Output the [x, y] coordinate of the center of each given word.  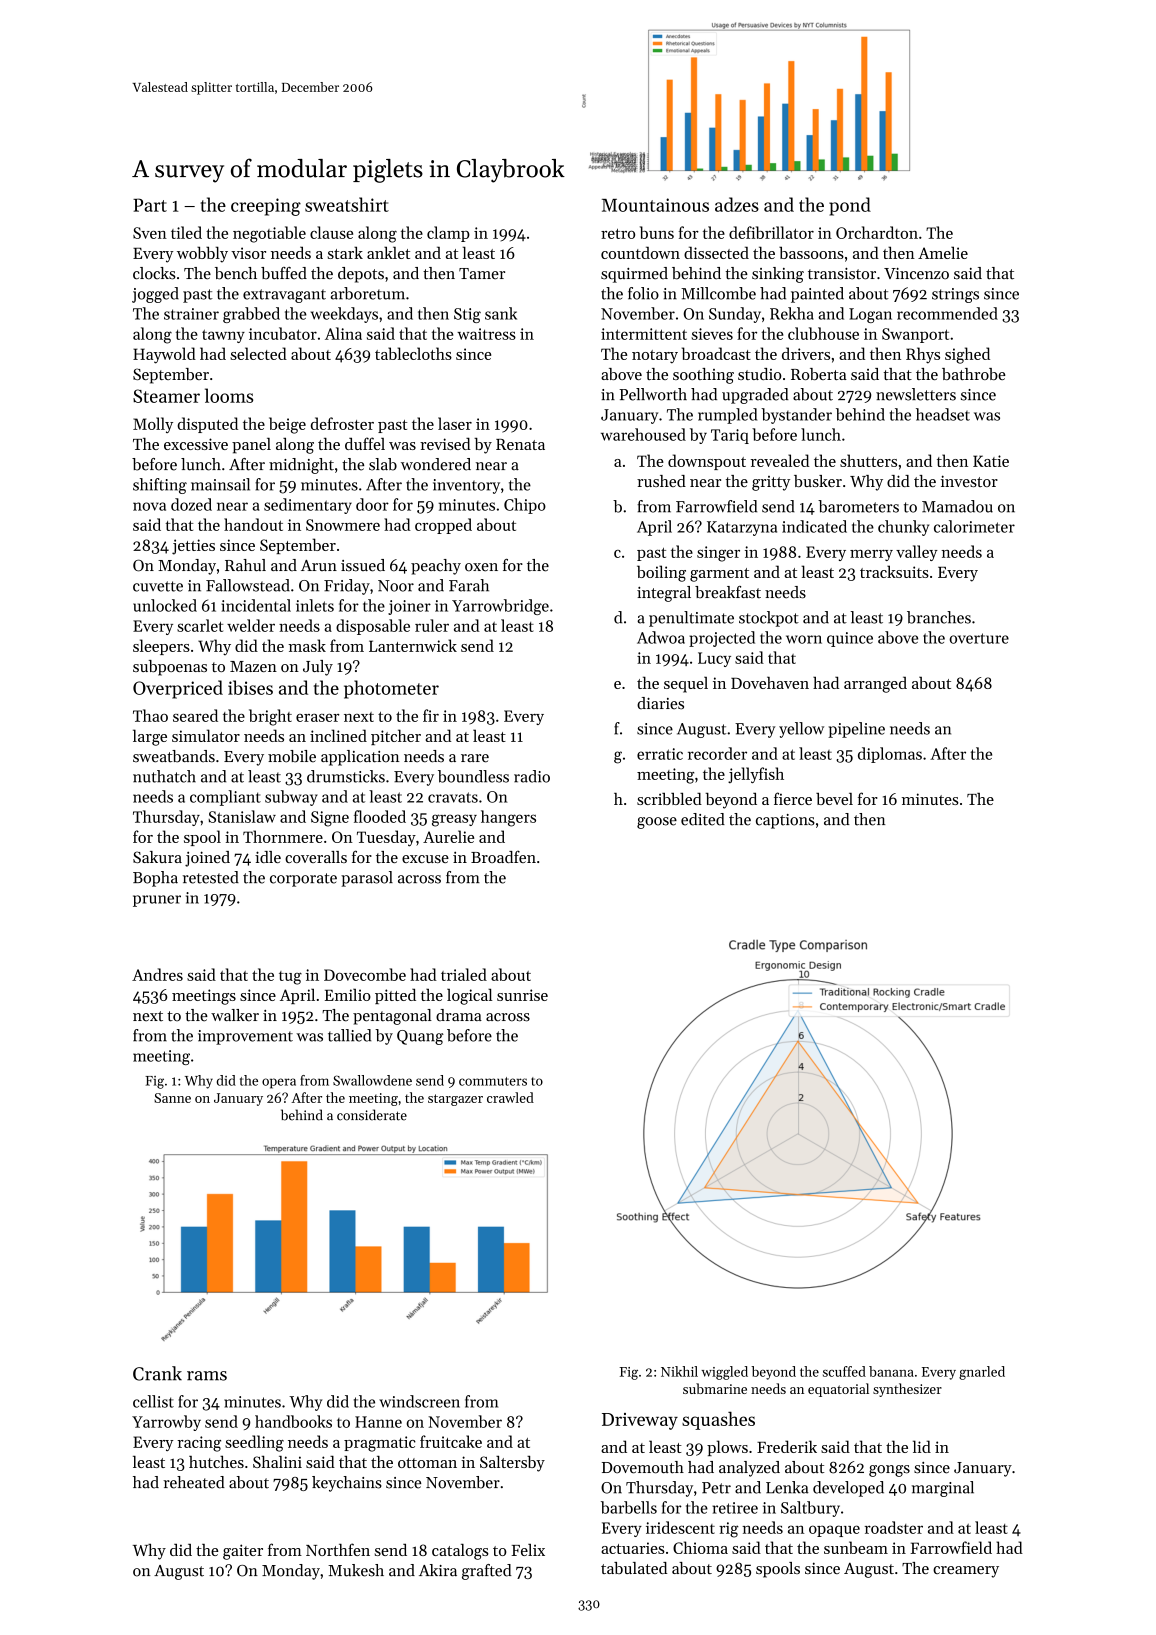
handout [253, 524]
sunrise [522, 995]
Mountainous [655, 205]
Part [150, 205]
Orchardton [877, 232]
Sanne [172, 1098]
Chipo [525, 506]
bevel [834, 799]
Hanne [378, 1422]
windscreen [419, 1401]
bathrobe [974, 374]
